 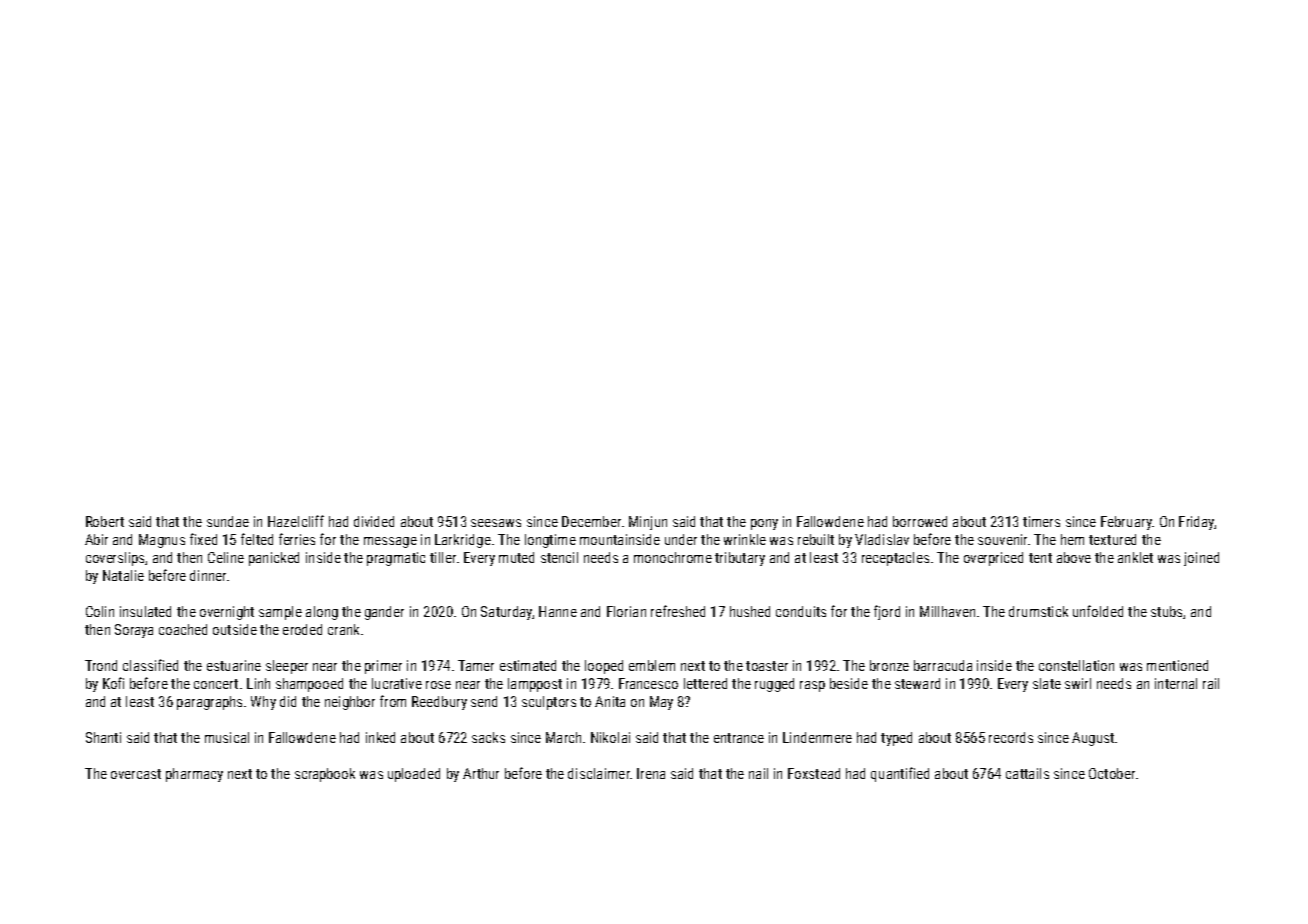 What do you see at coordinates (136, 774) in the document?
I see `overcast` at bounding box center [136, 774].
